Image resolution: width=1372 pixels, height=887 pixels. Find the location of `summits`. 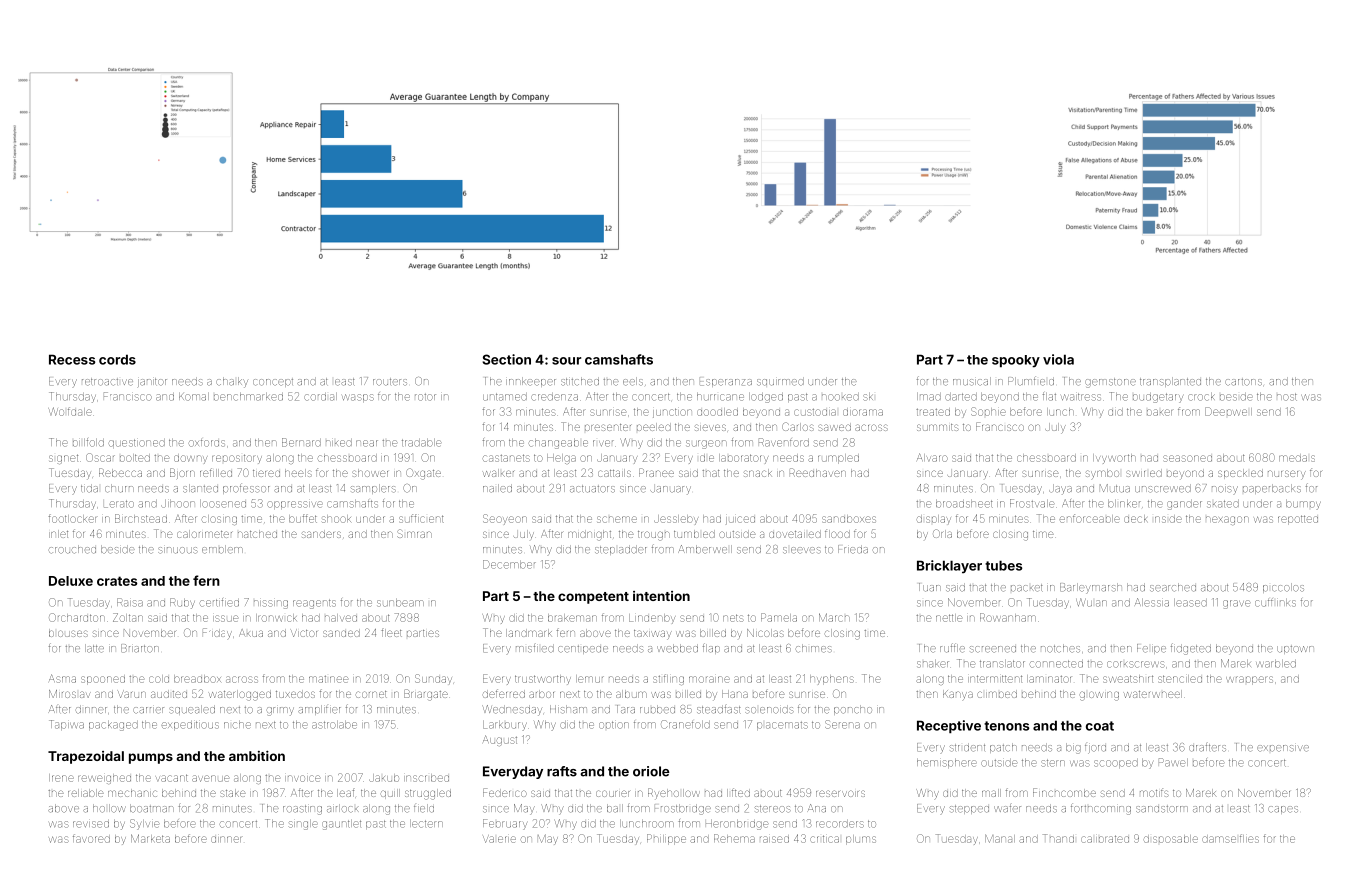

summits is located at coordinates (938, 427).
